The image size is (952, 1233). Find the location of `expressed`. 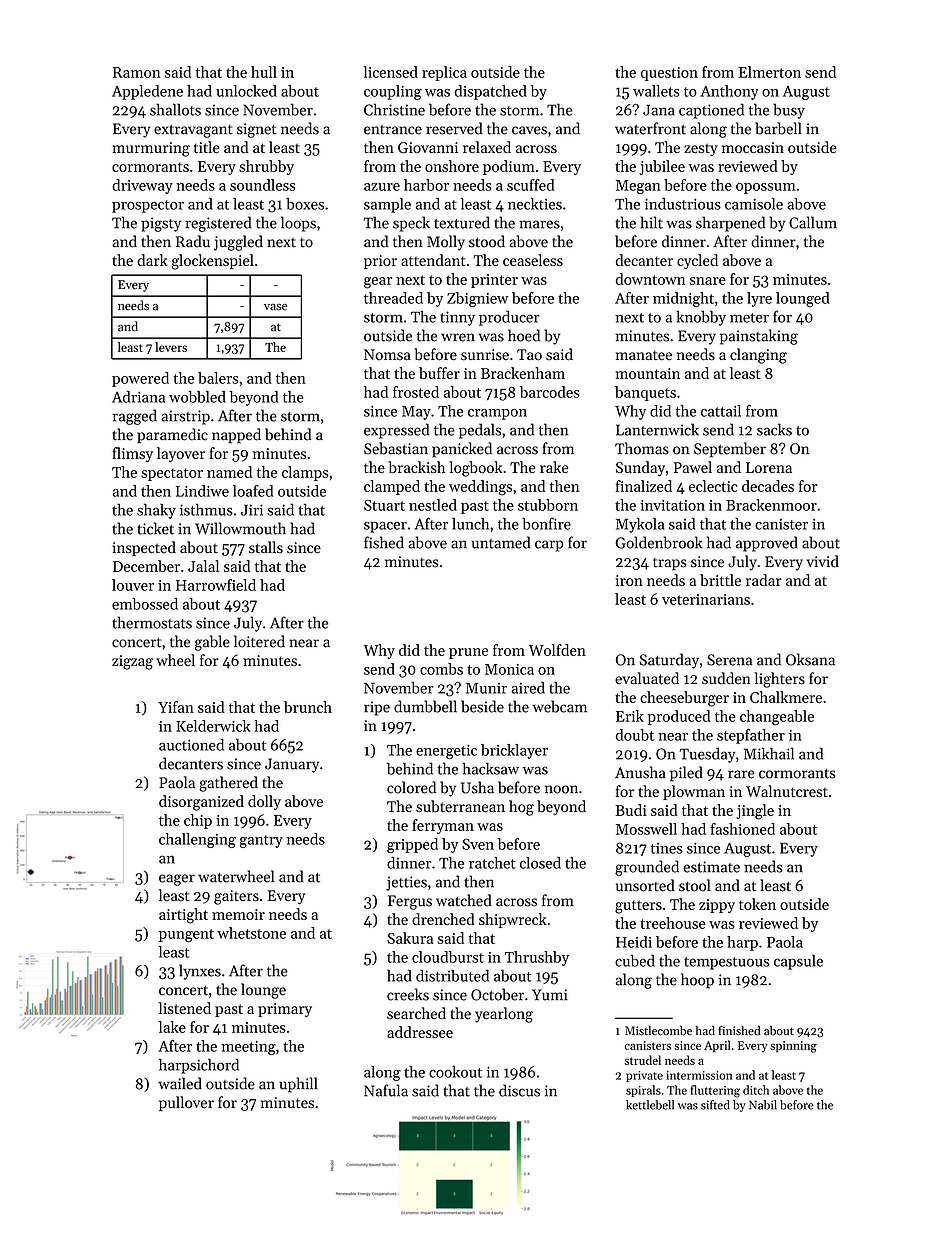

expressed is located at coordinates (396, 431).
